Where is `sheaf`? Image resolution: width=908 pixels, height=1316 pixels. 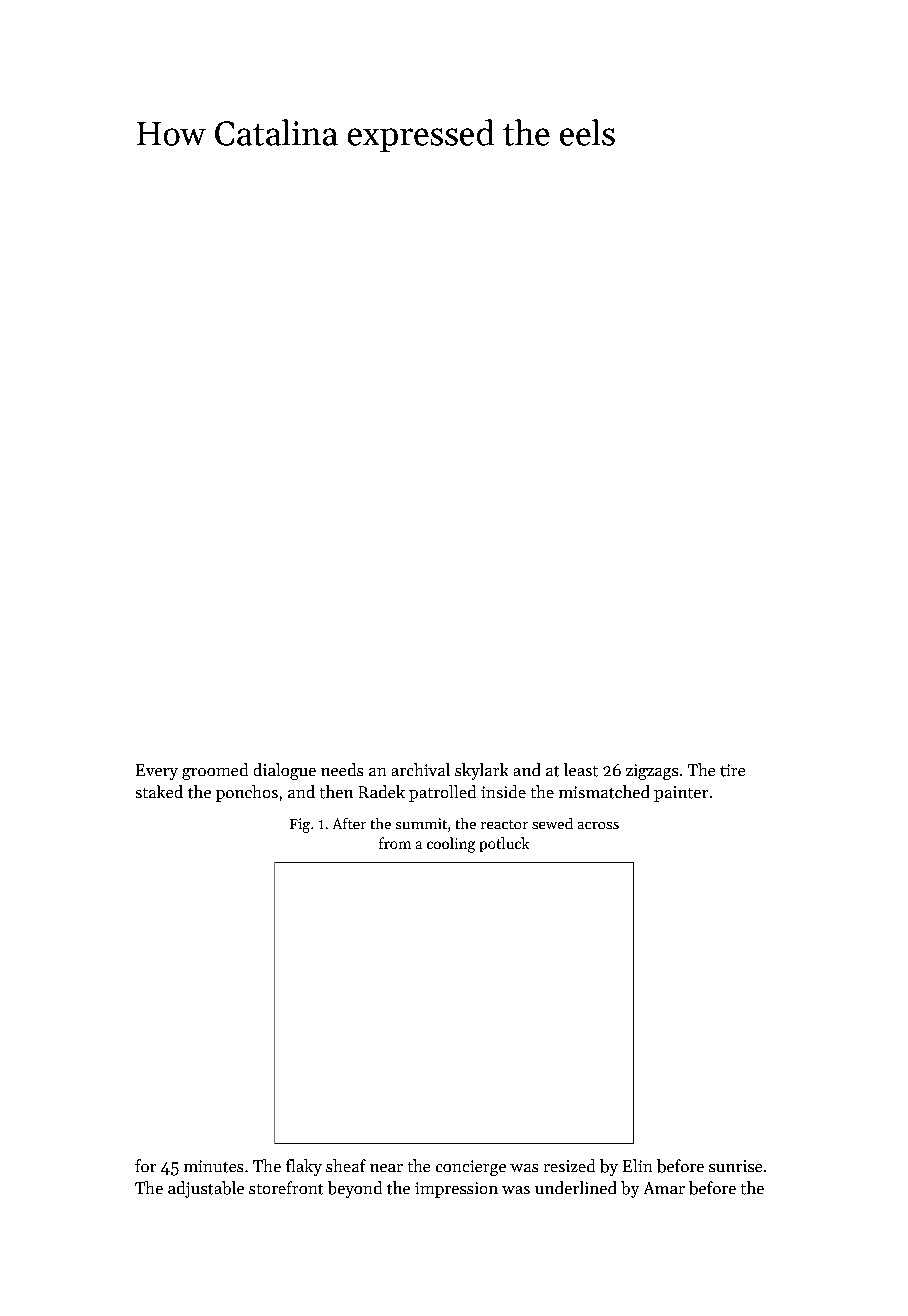 sheaf is located at coordinates (346, 1165).
